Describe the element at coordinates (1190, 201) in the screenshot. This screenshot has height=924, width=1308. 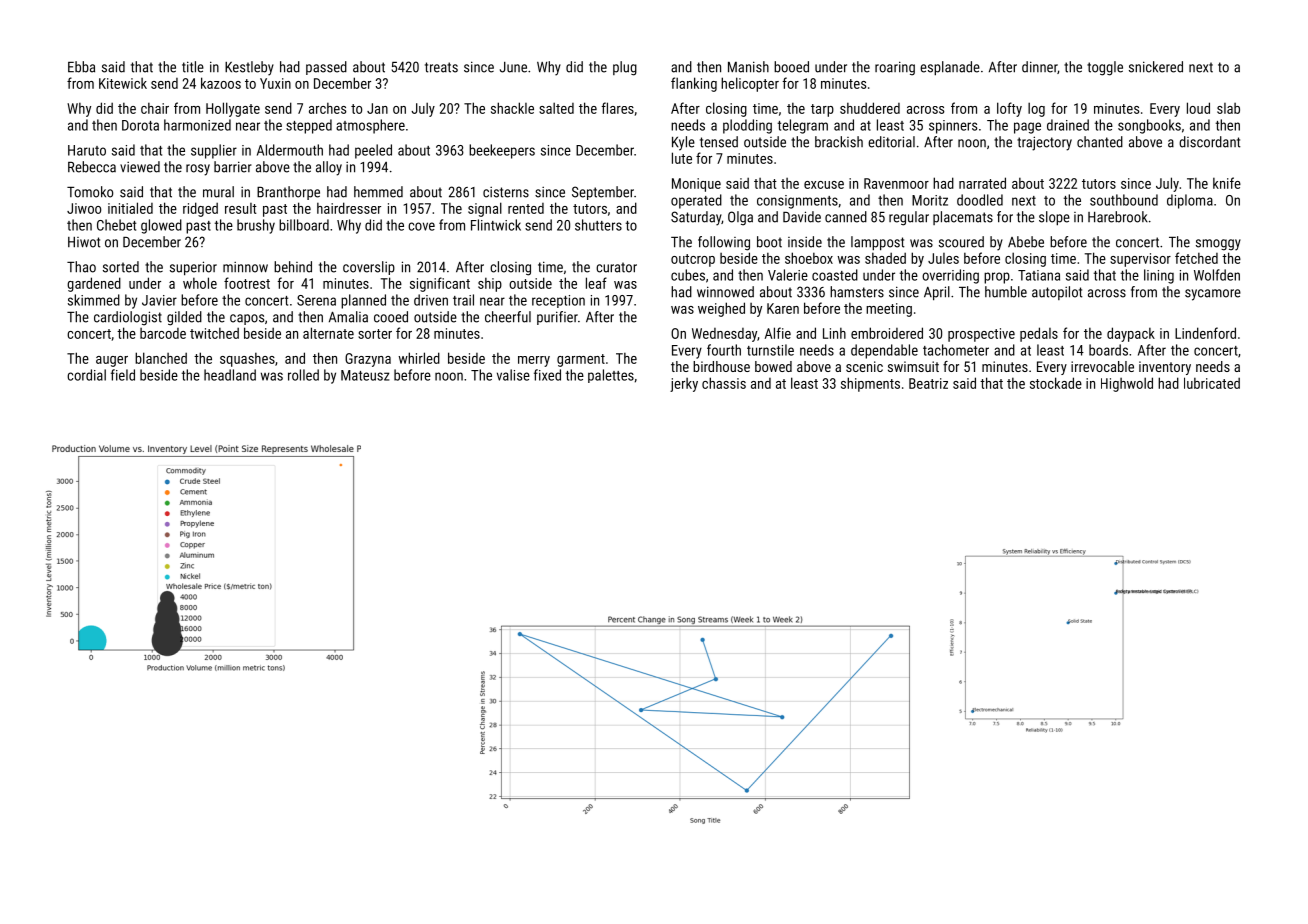
I see `diploma` at that location.
